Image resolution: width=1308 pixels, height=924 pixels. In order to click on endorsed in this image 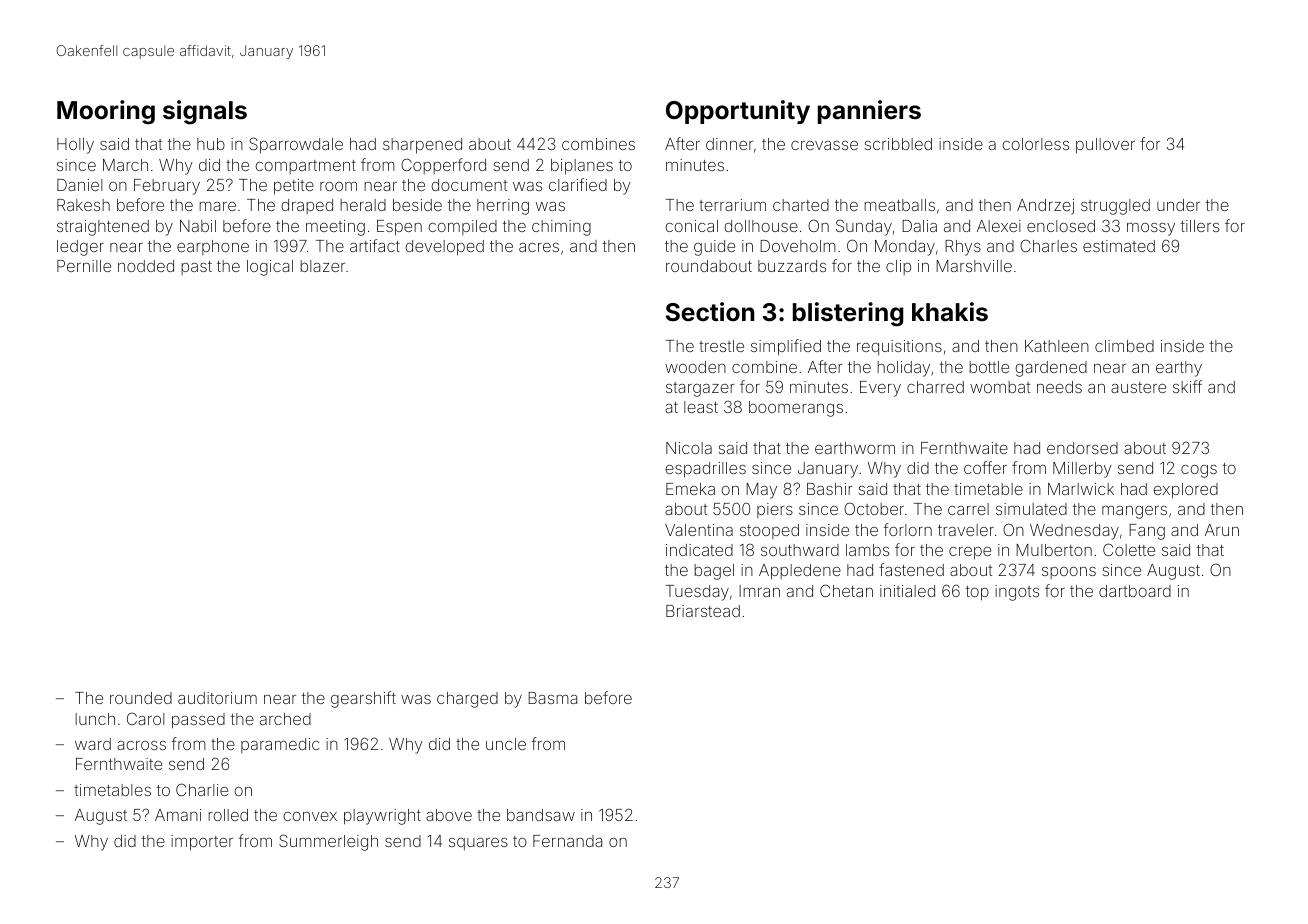, I will do `click(1082, 448)`.
